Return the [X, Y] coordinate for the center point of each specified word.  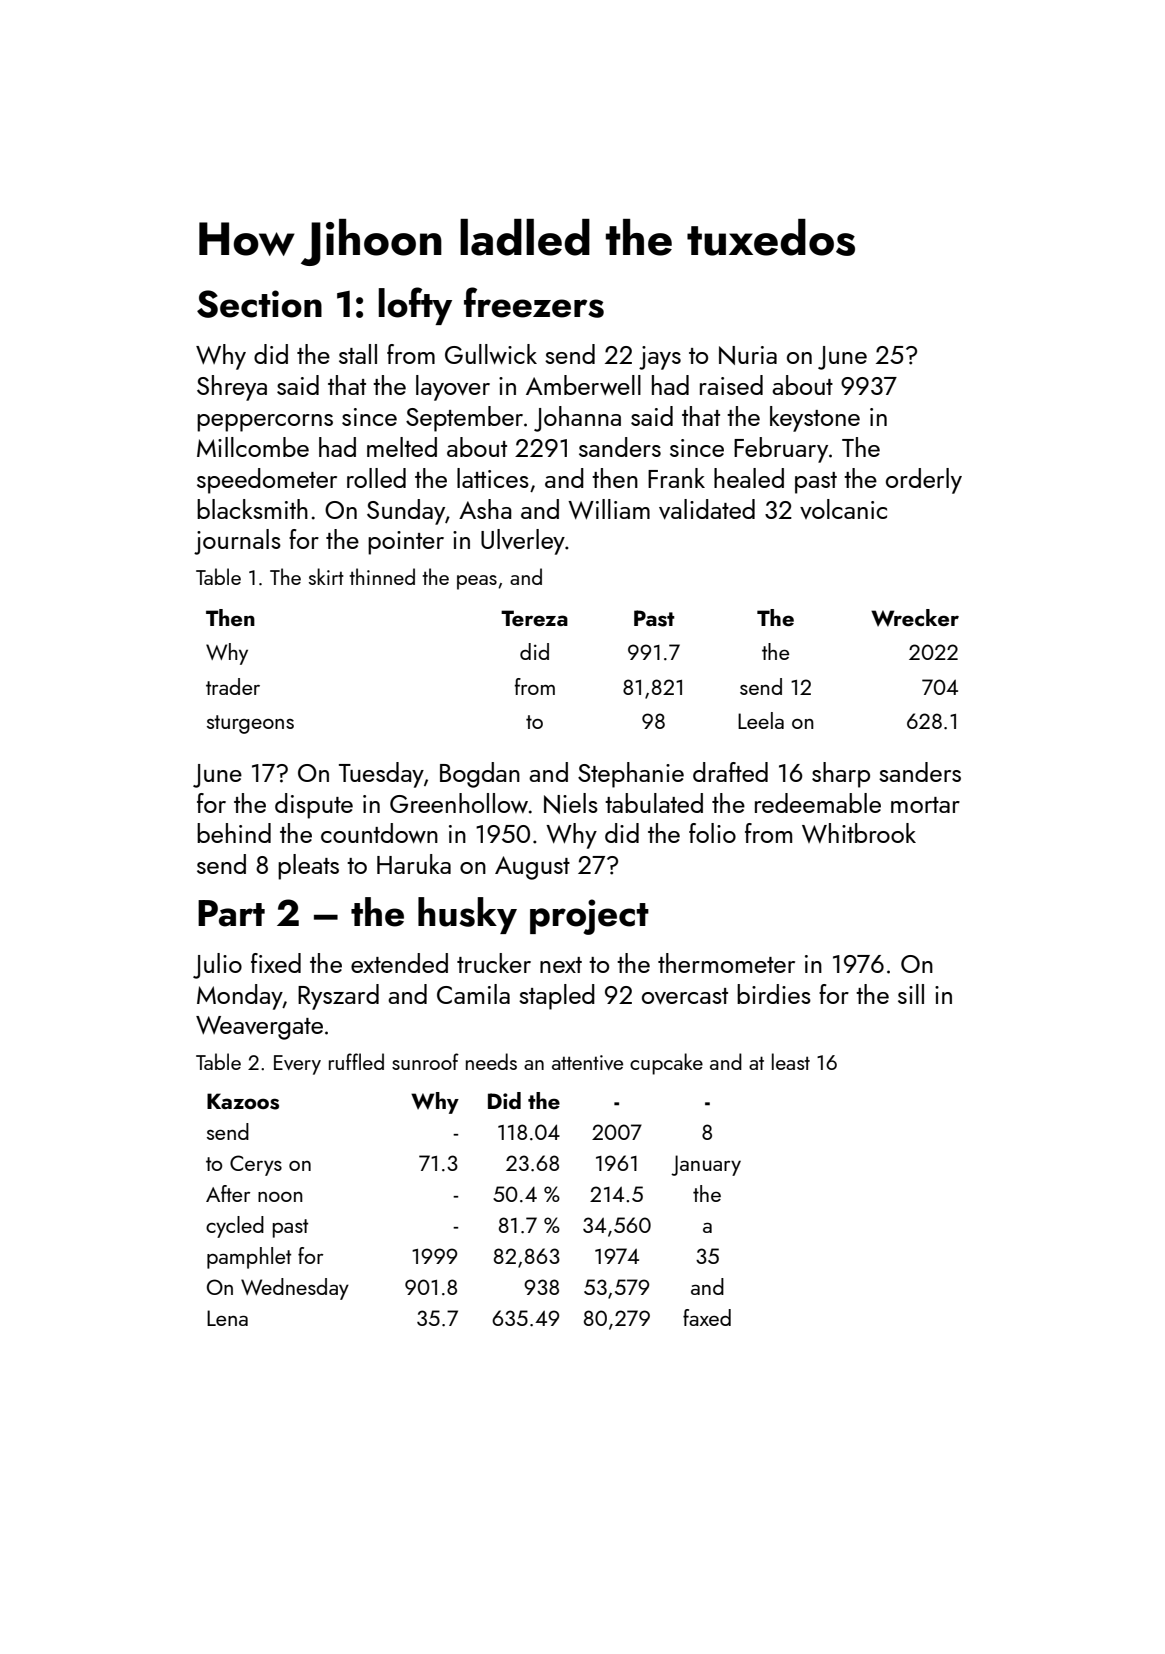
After [228, 1193]
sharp [841, 775]
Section [259, 304]
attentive [587, 1062]
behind [234, 833]
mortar [925, 805]
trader [233, 686]
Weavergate [259, 1028]
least [791, 1061]
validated [707, 509]
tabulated [654, 803]
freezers [534, 302]
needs [491, 1061]
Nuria [748, 355]
